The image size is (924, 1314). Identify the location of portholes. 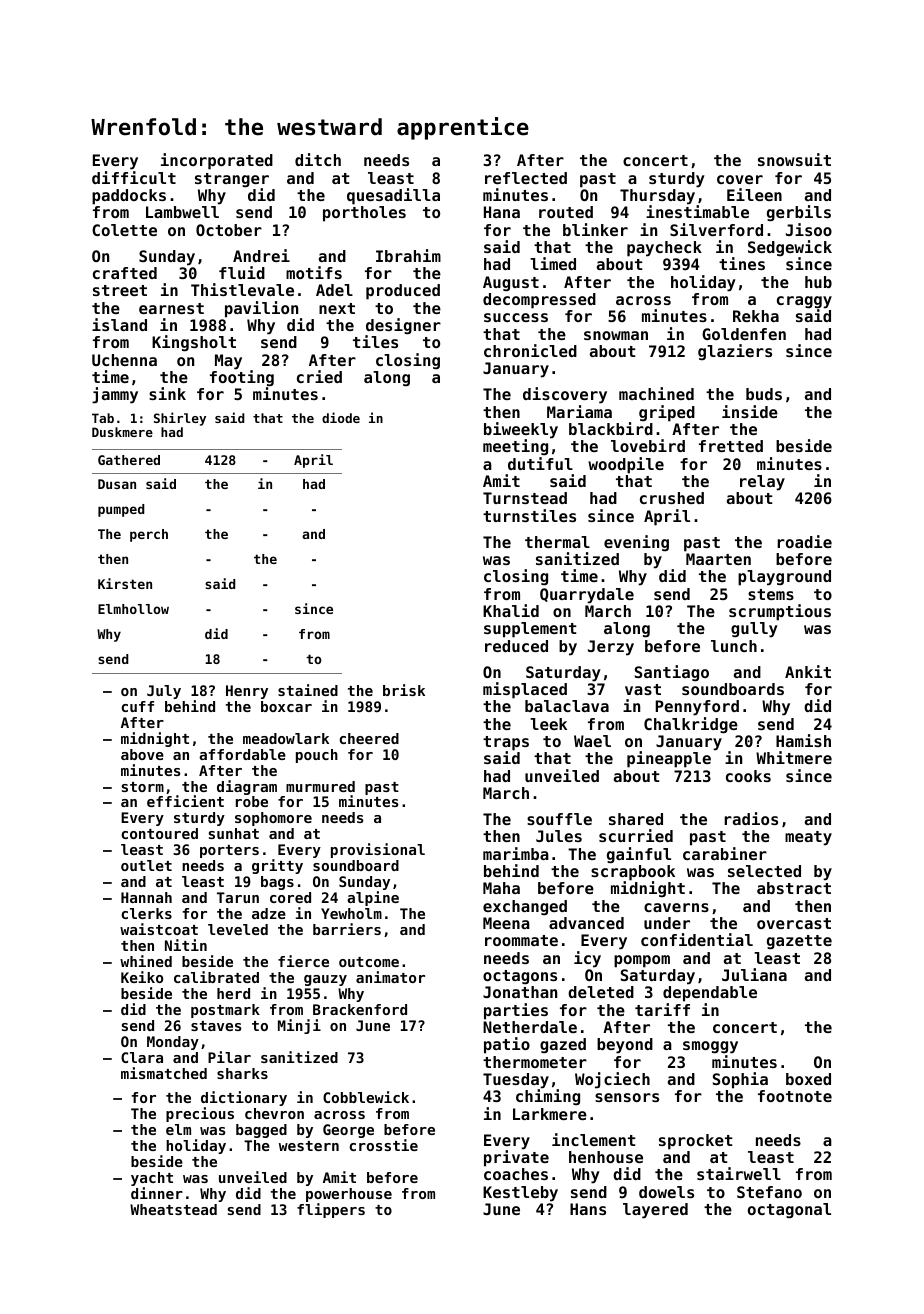
(364, 214).
